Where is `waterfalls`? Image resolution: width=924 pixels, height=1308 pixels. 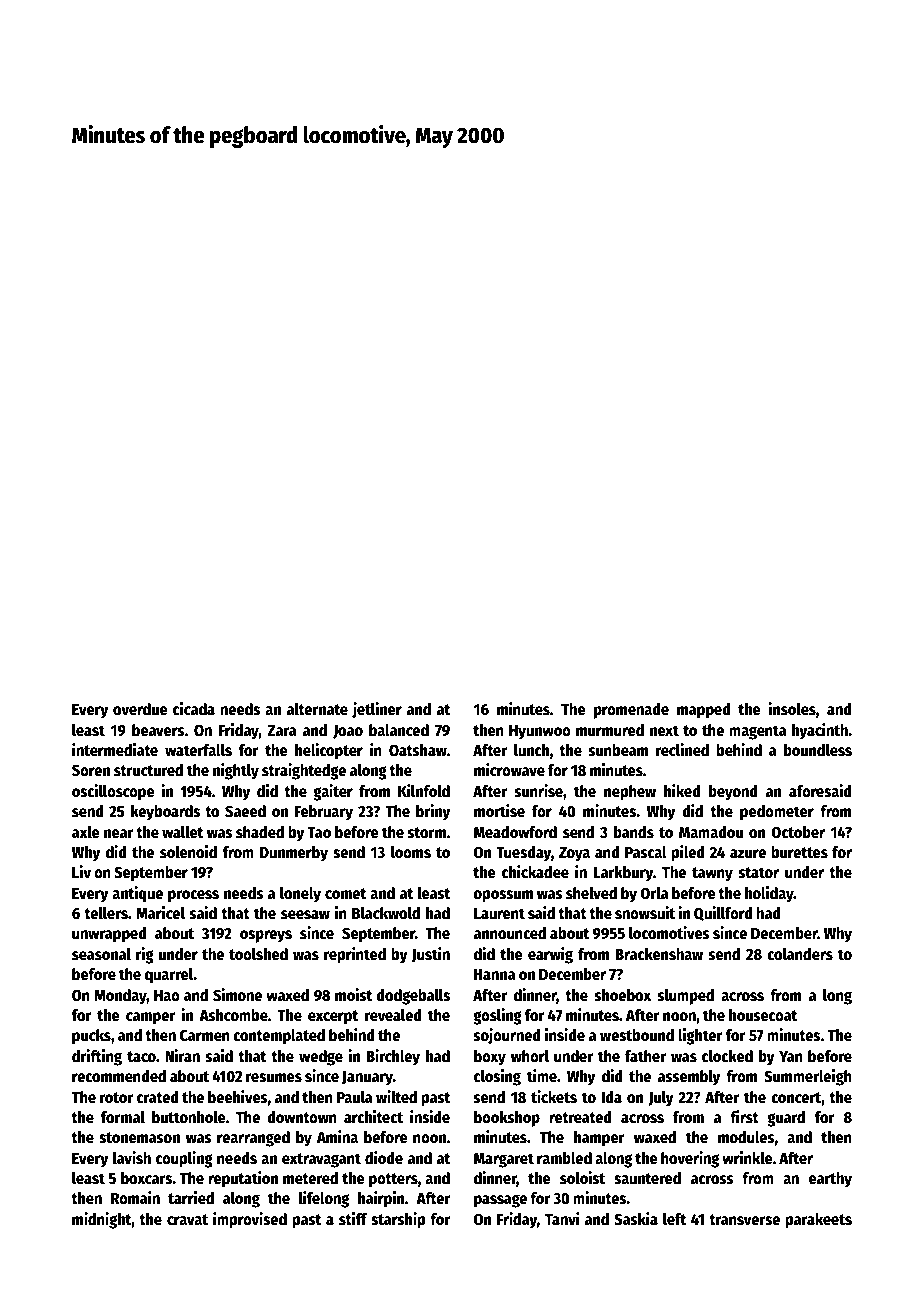 waterfalls is located at coordinates (198, 750).
